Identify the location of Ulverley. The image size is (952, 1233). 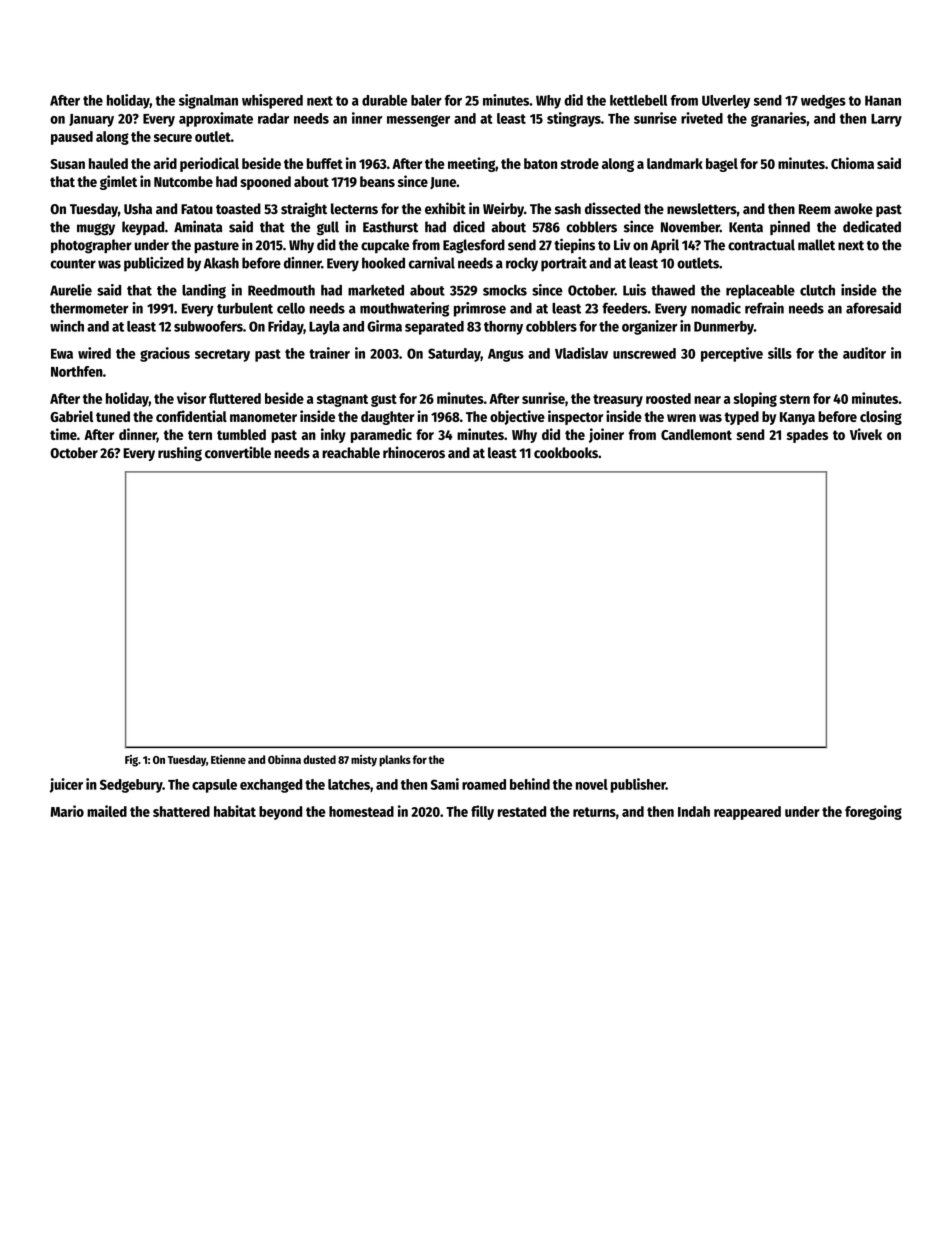
(726, 102).
